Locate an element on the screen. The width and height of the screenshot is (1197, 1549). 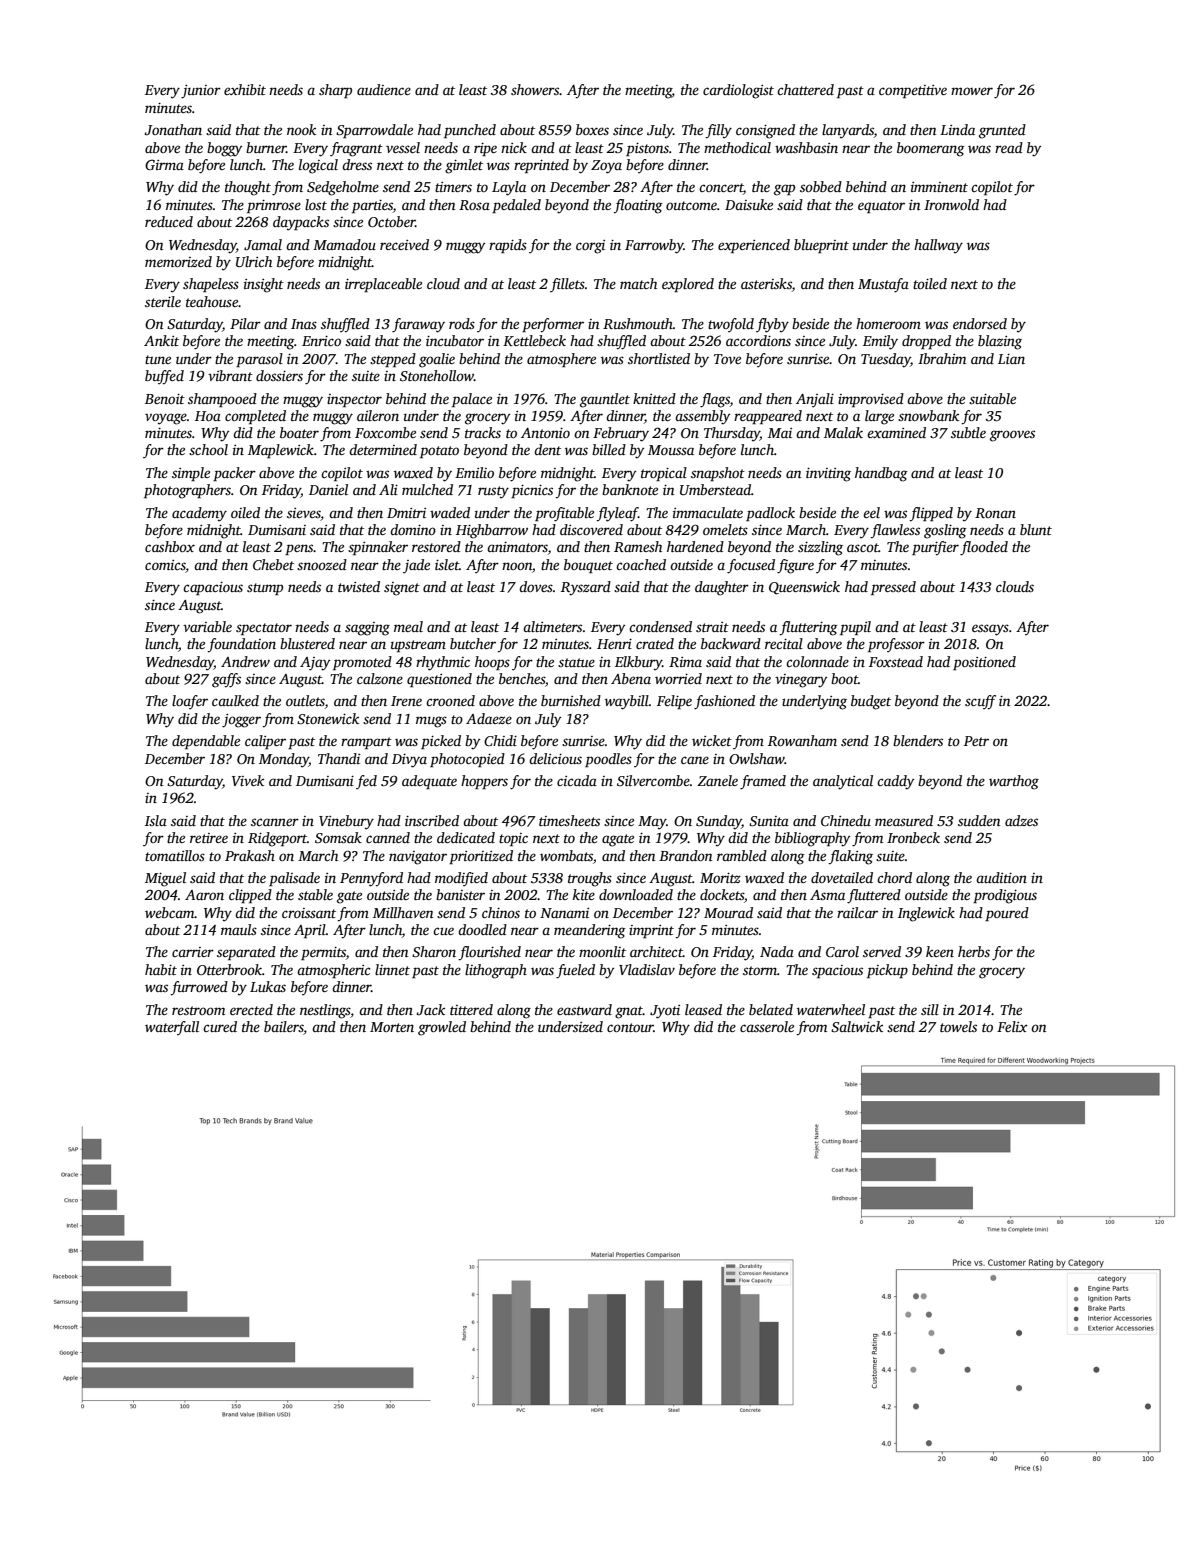
Tove is located at coordinates (727, 359).
